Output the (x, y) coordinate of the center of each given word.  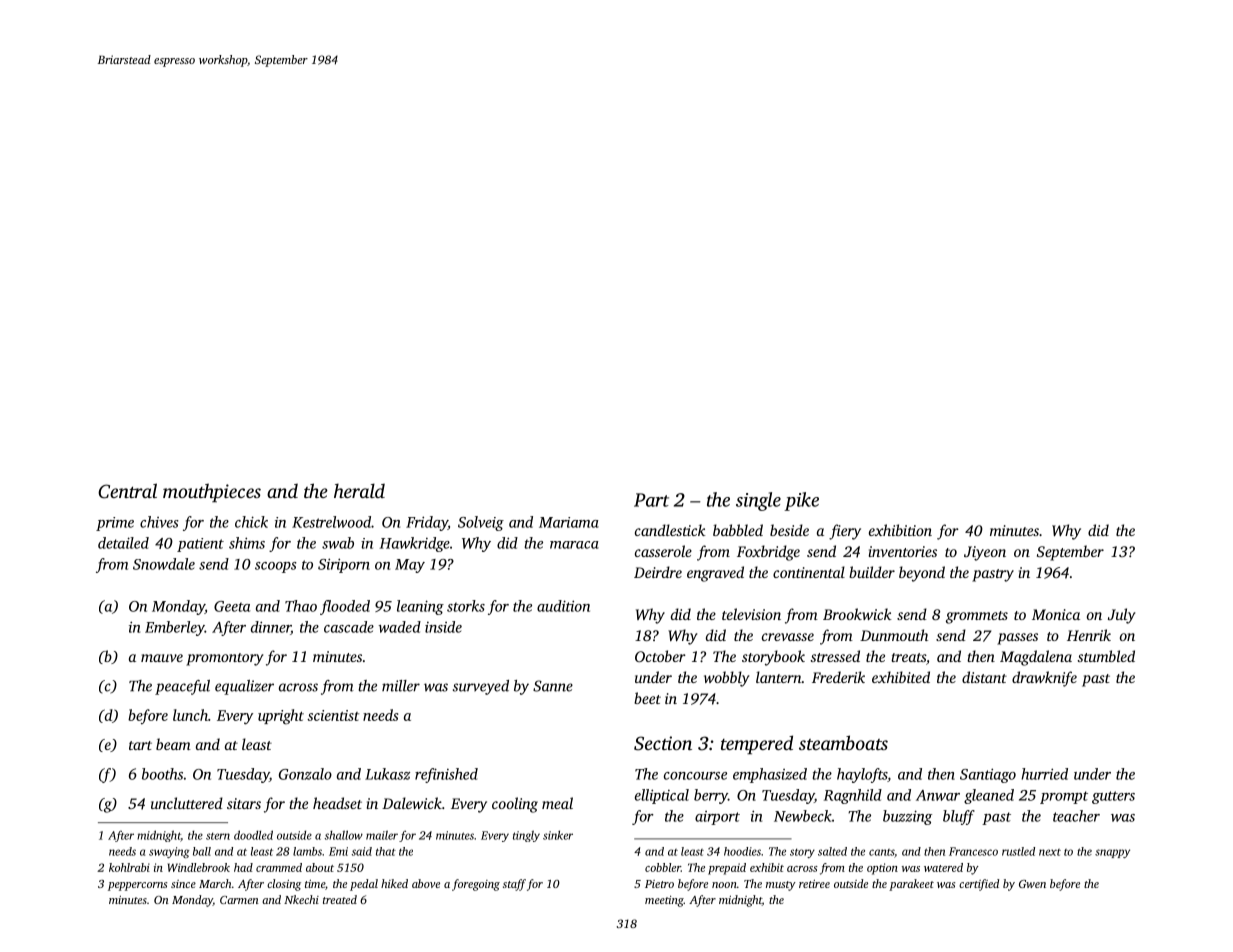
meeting (664, 901)
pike (801, 501)
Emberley (175, 628)
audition (563, 606)
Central (127, 491)
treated (340, 899)
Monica (1056, 614)
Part (651, 500)
